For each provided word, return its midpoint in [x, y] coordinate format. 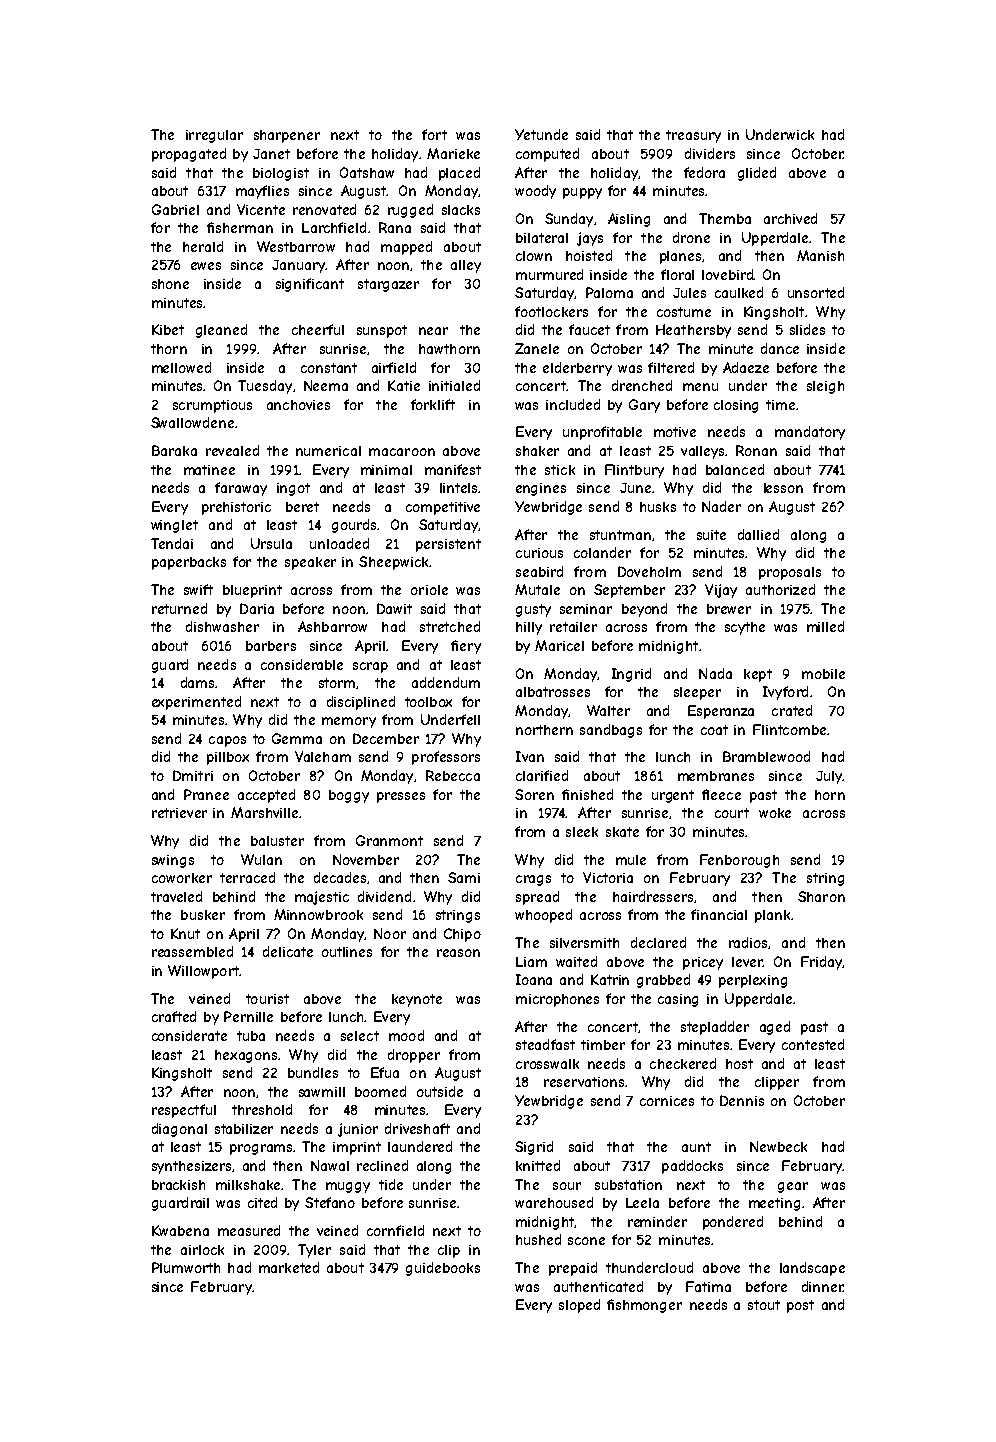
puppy [582, 193]
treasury [693, 136]
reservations [584, 1082]
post [800, 1306]
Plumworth [186, 1267]
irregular [214, 136]
